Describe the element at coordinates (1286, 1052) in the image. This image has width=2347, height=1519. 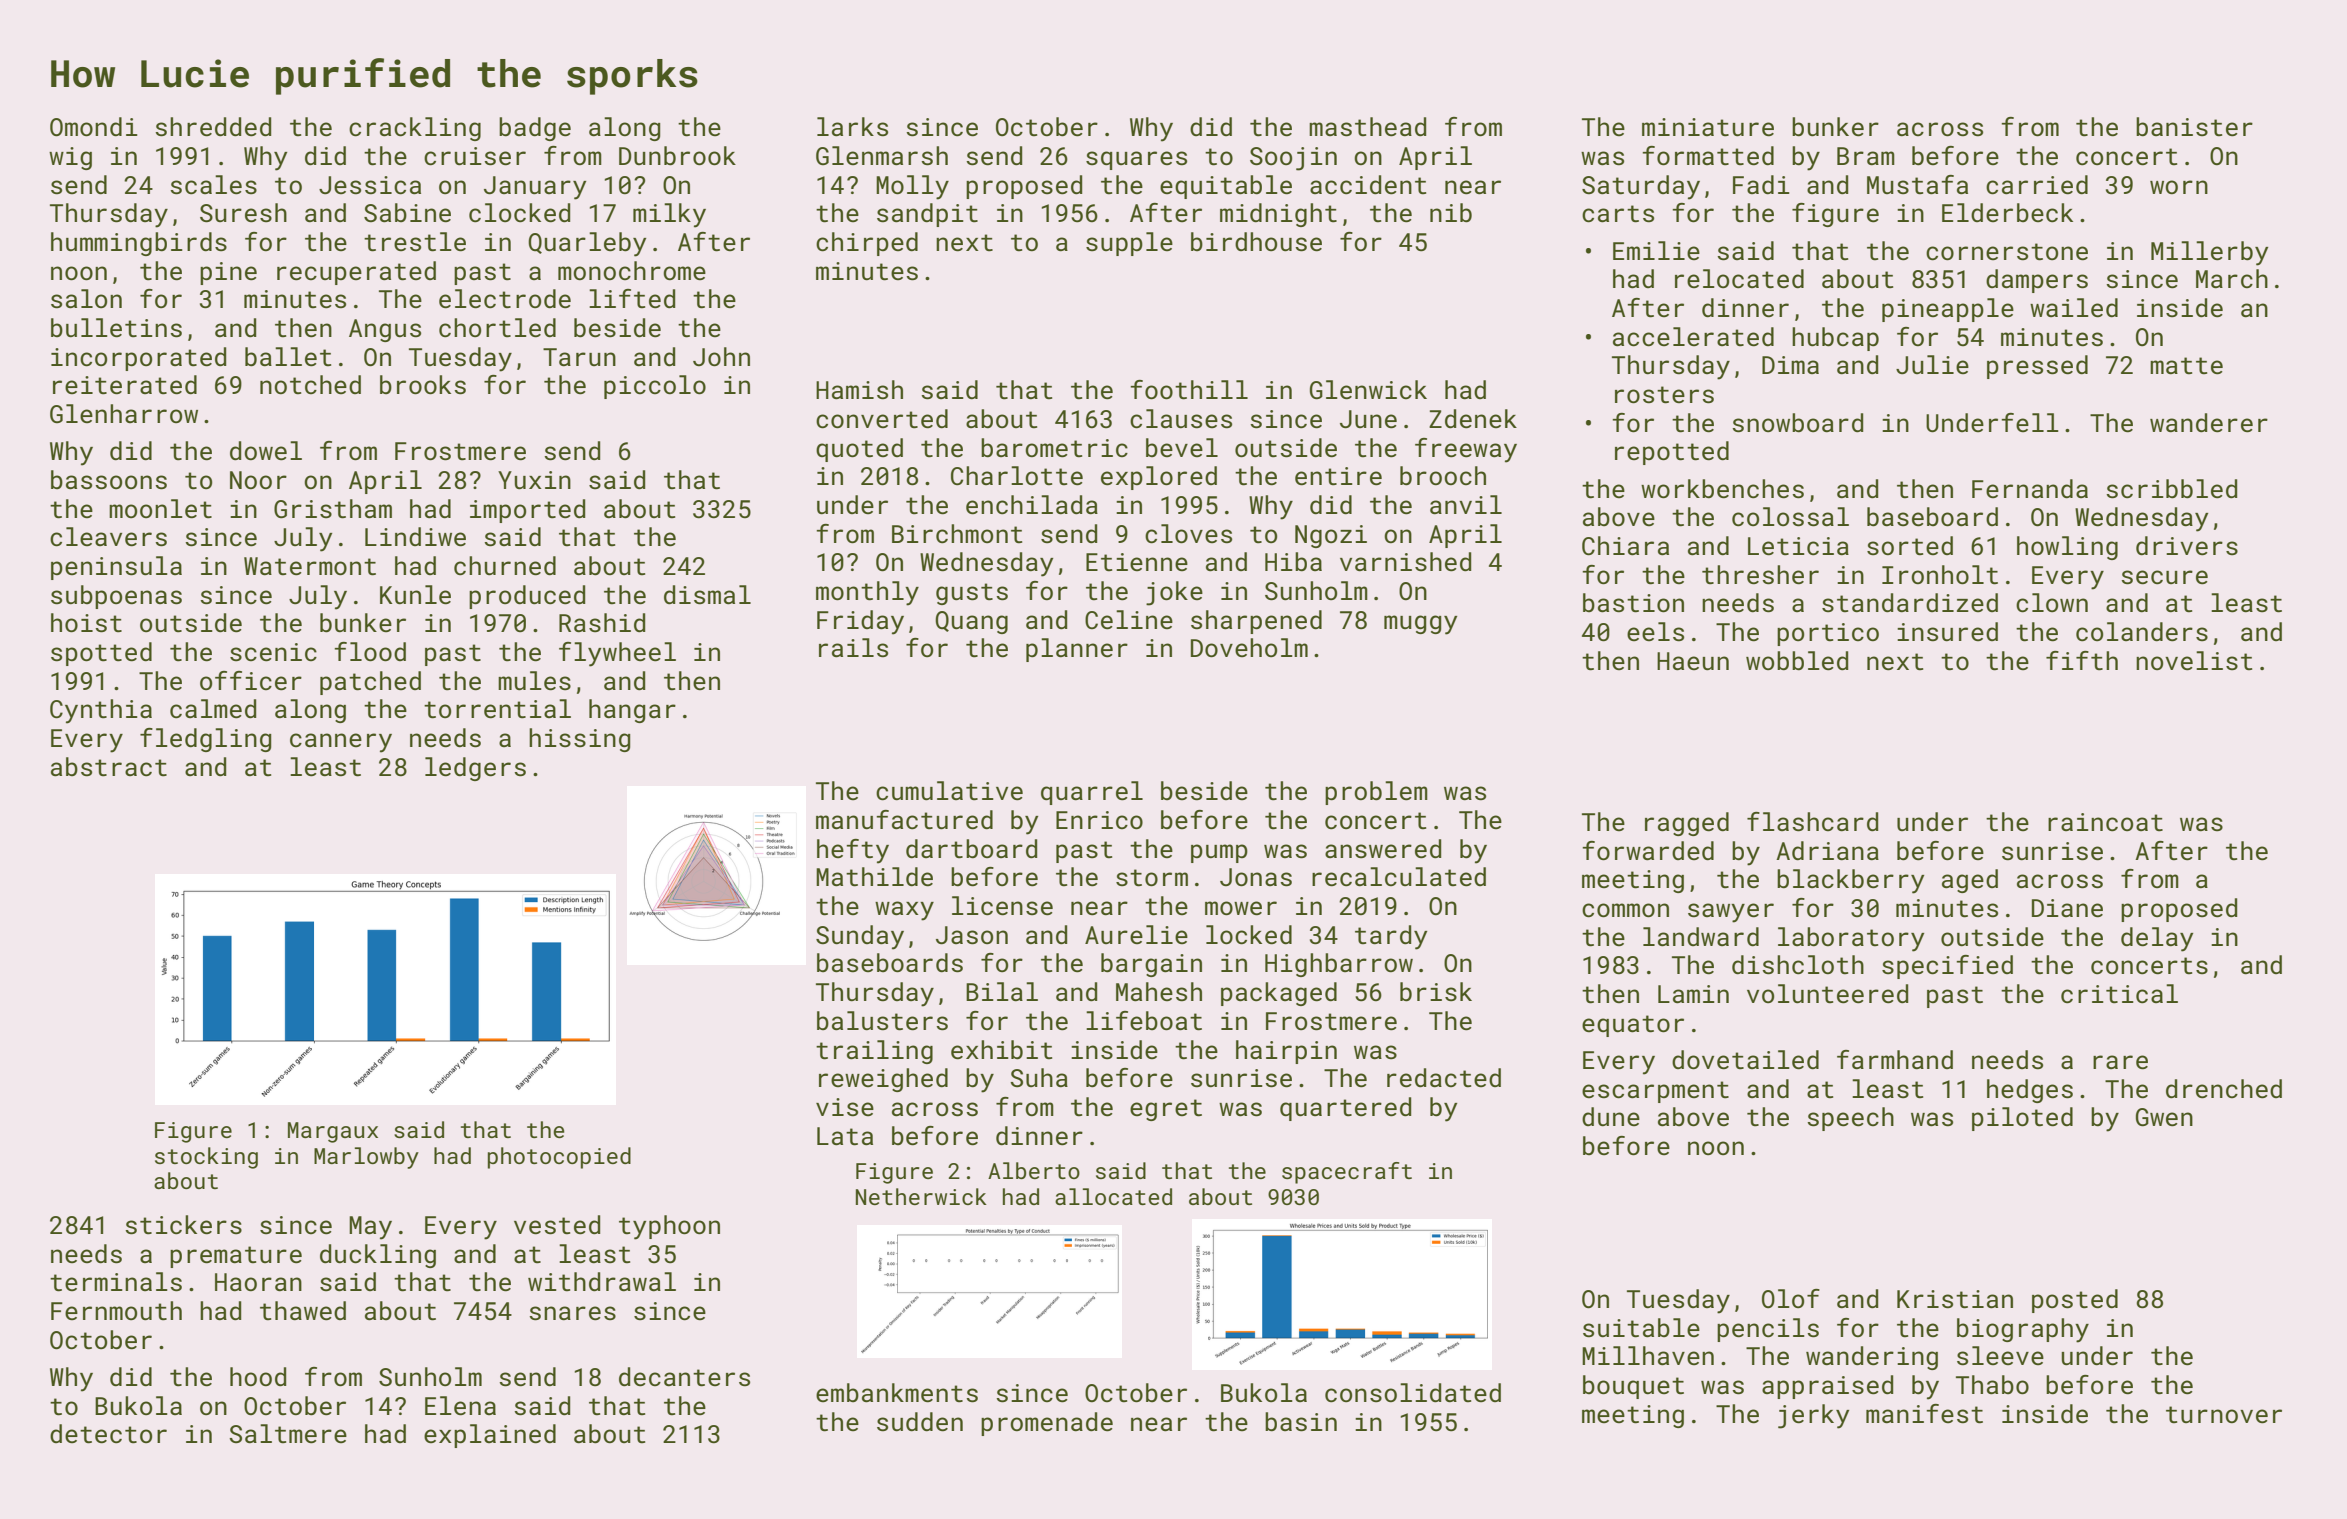
I see `hairpin` at that location.
